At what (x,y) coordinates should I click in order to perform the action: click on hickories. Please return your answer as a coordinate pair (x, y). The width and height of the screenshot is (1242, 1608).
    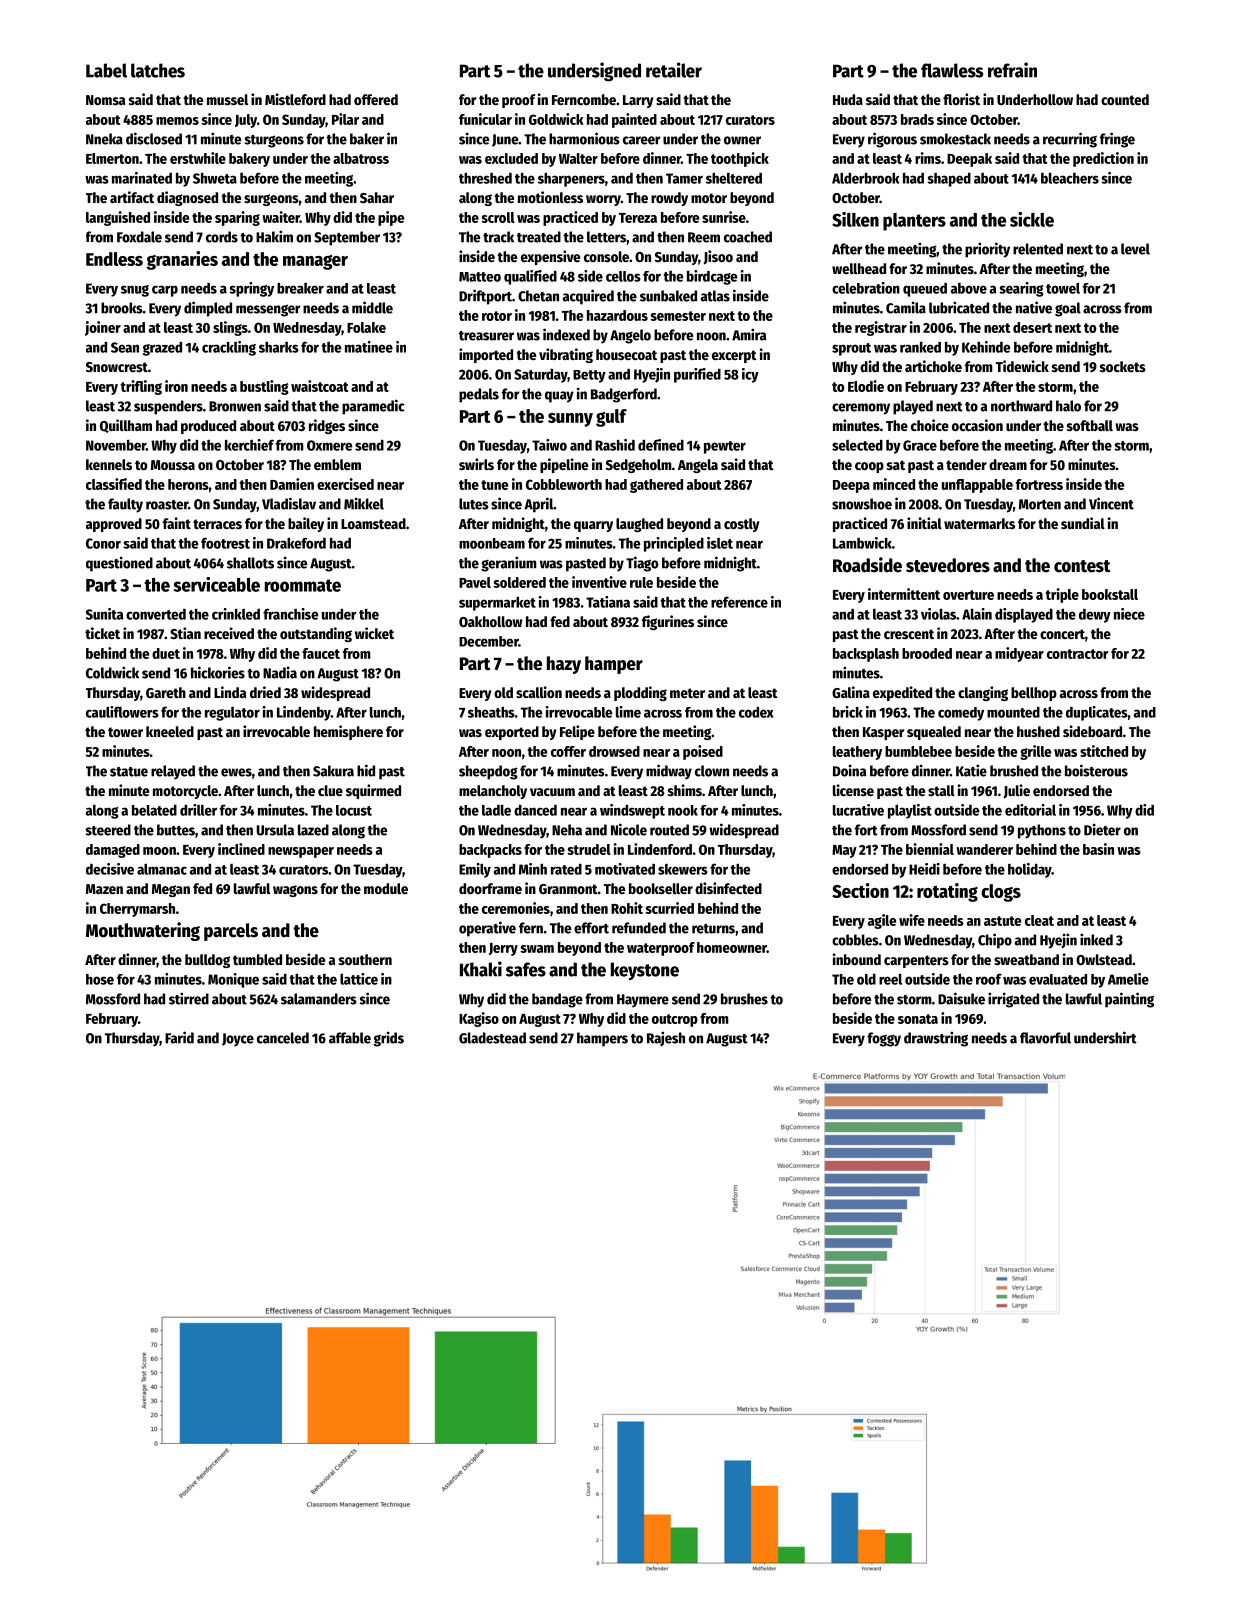
    Looking at the image, I should click on (218, 672).
